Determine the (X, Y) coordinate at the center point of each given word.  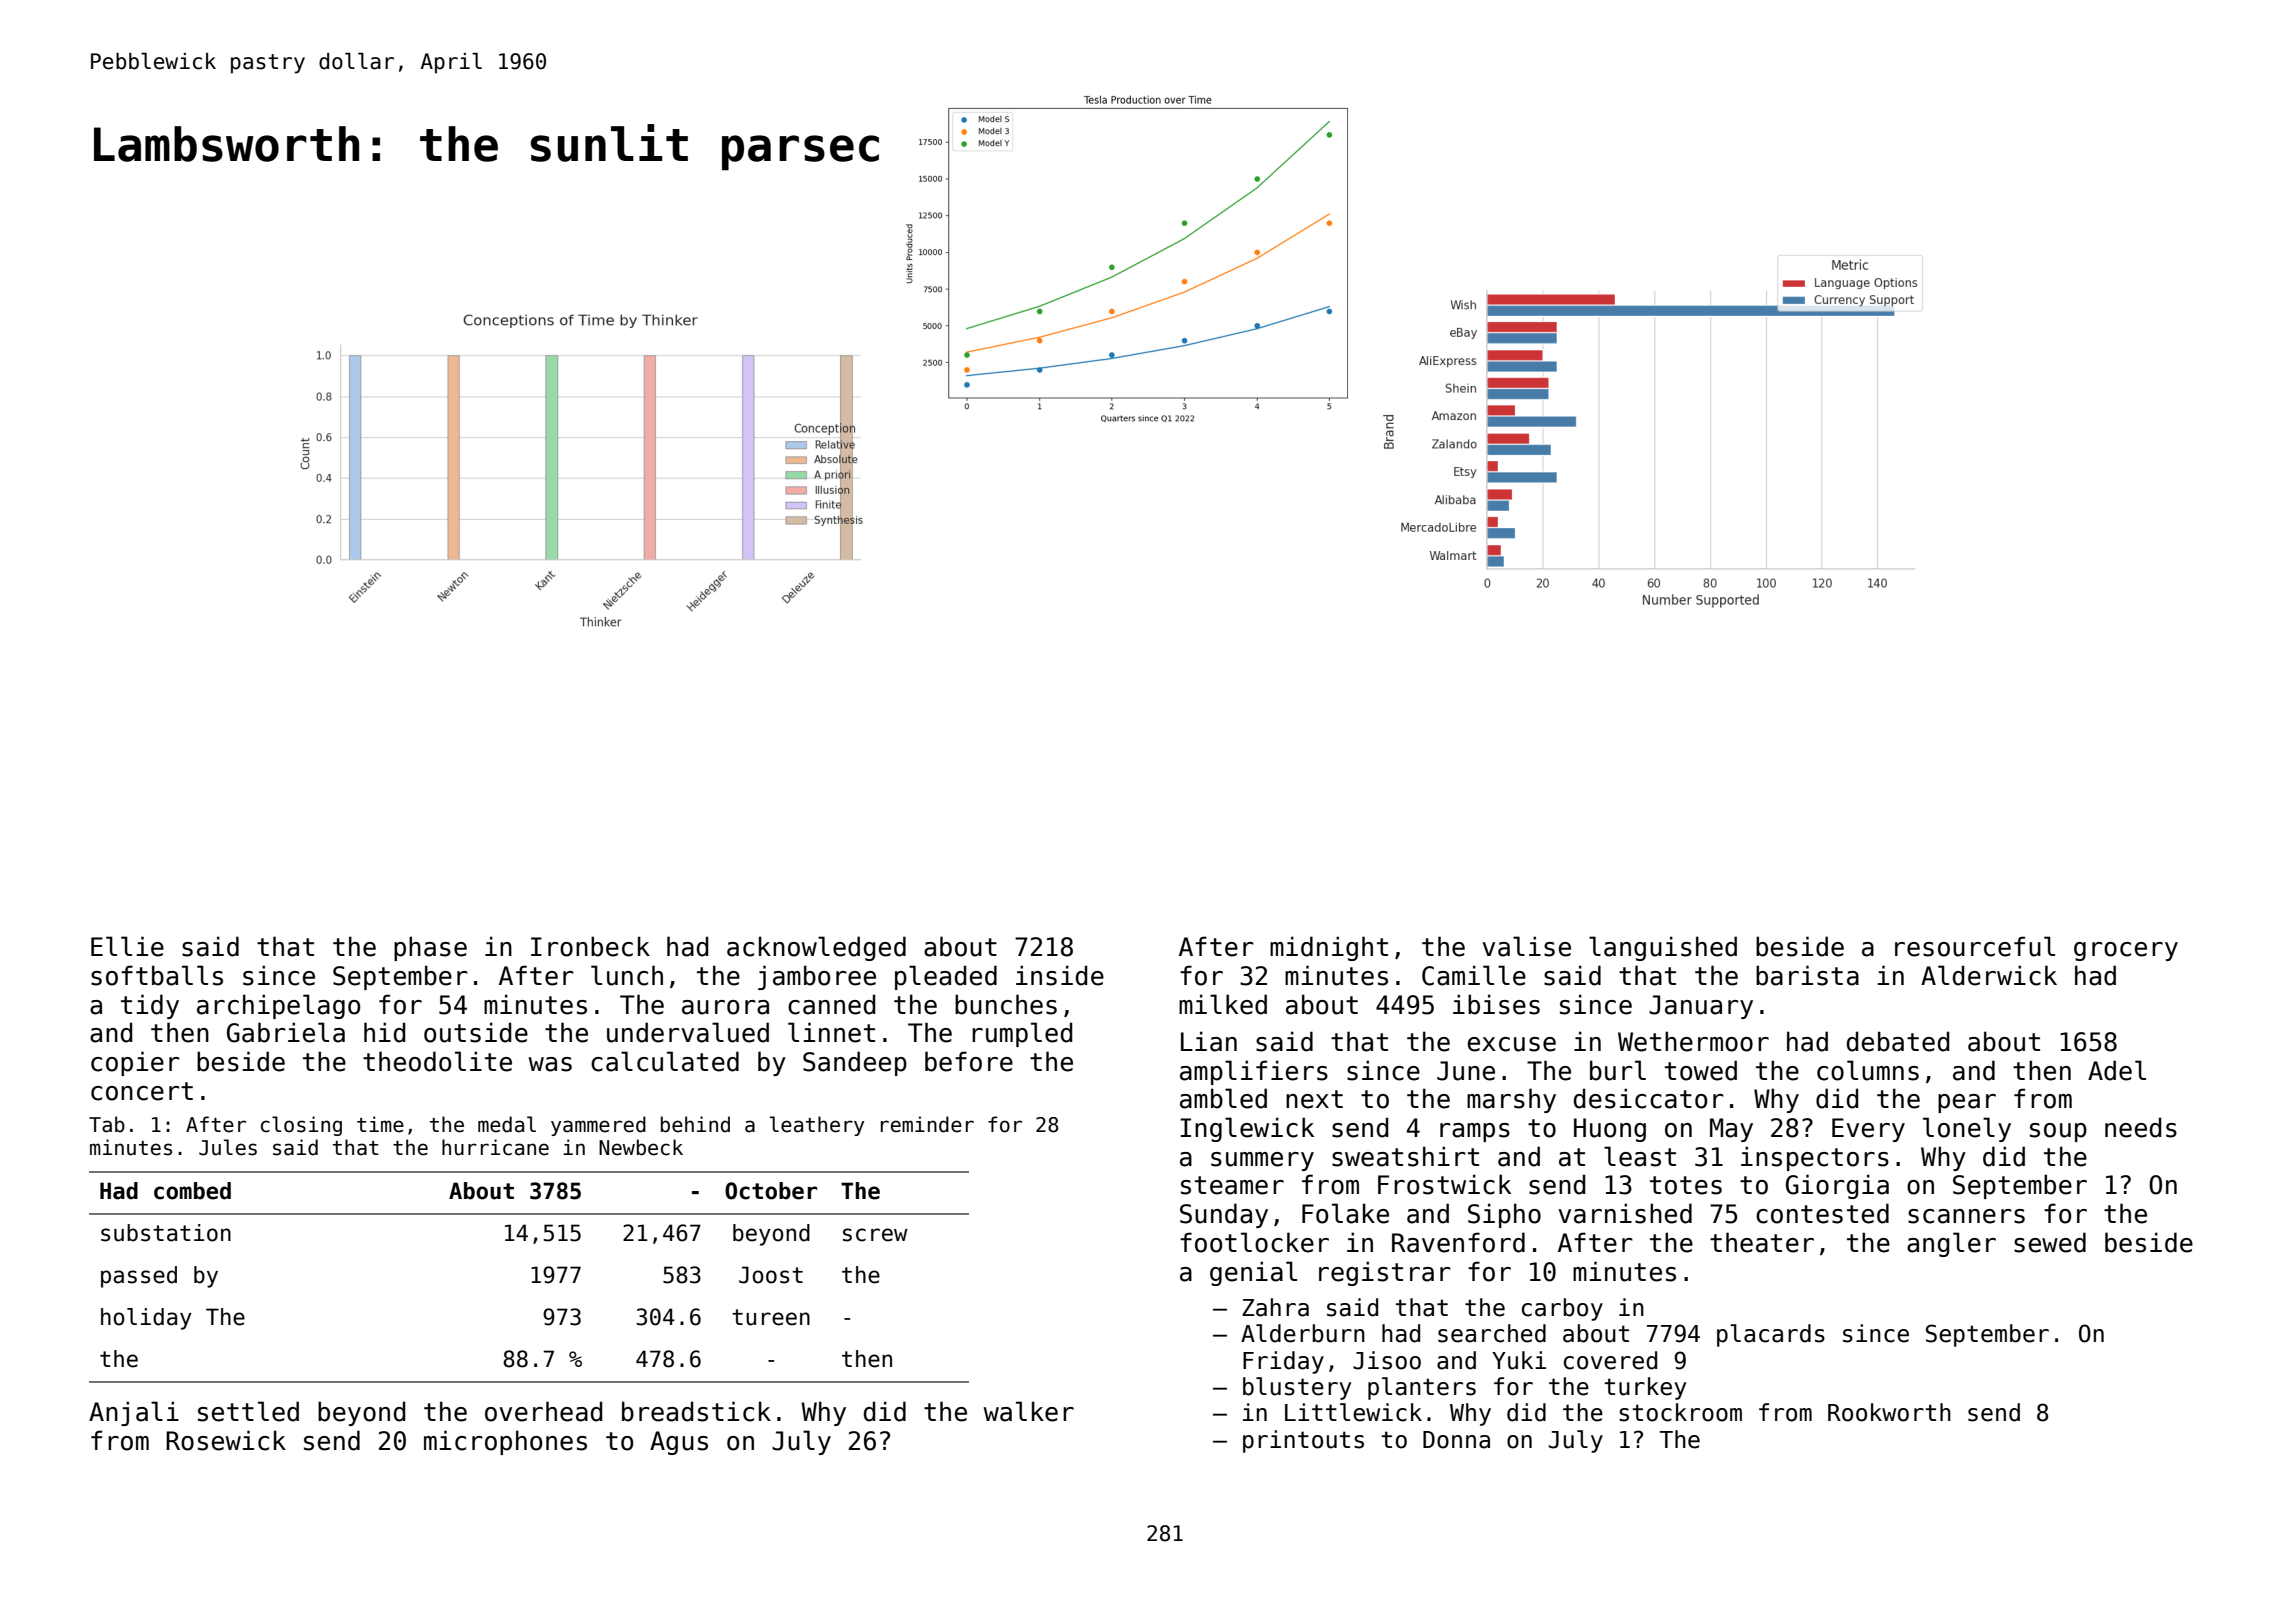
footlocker (1254, 1242)
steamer (1232, 1185)
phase (430, 948)
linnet (831, 1032)
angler (1951, 1244)
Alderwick (1989, 975)
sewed (2050, 1242)
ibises (1496, 1004)
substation (166, 1233)
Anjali (134, 1413)
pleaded (946, 977)
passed (139, 1277)
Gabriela (286, 1032)
